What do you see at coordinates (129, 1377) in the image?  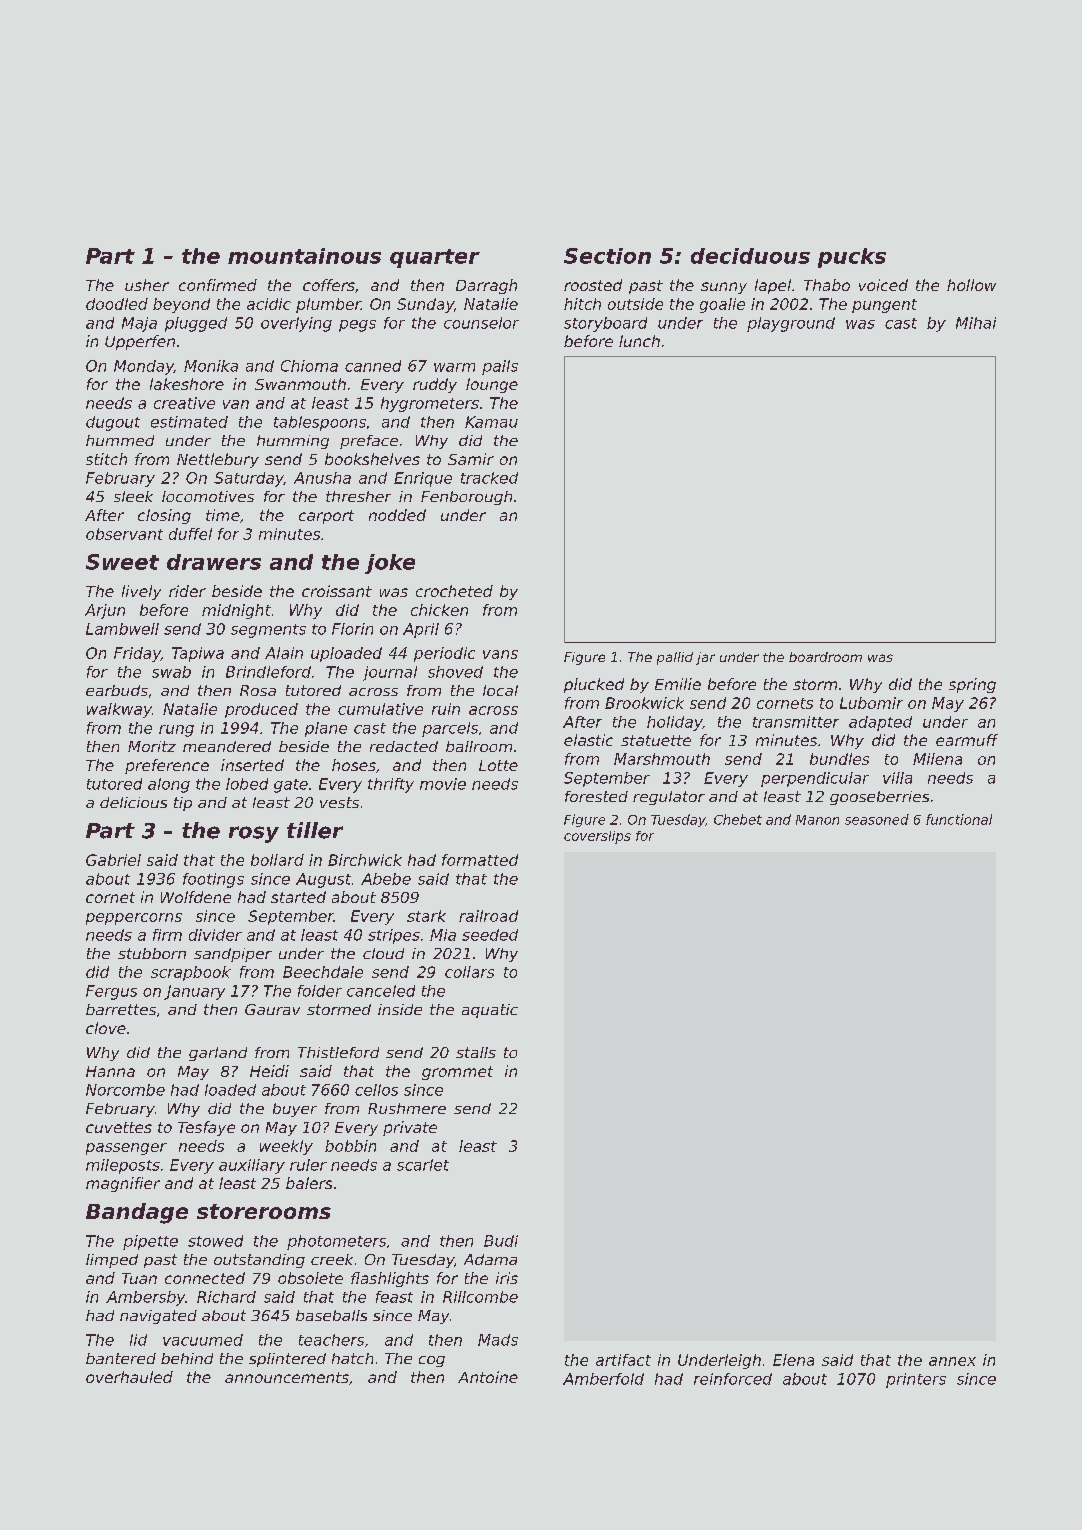 I see `overhauled` at bounding box center [129, 1377].
